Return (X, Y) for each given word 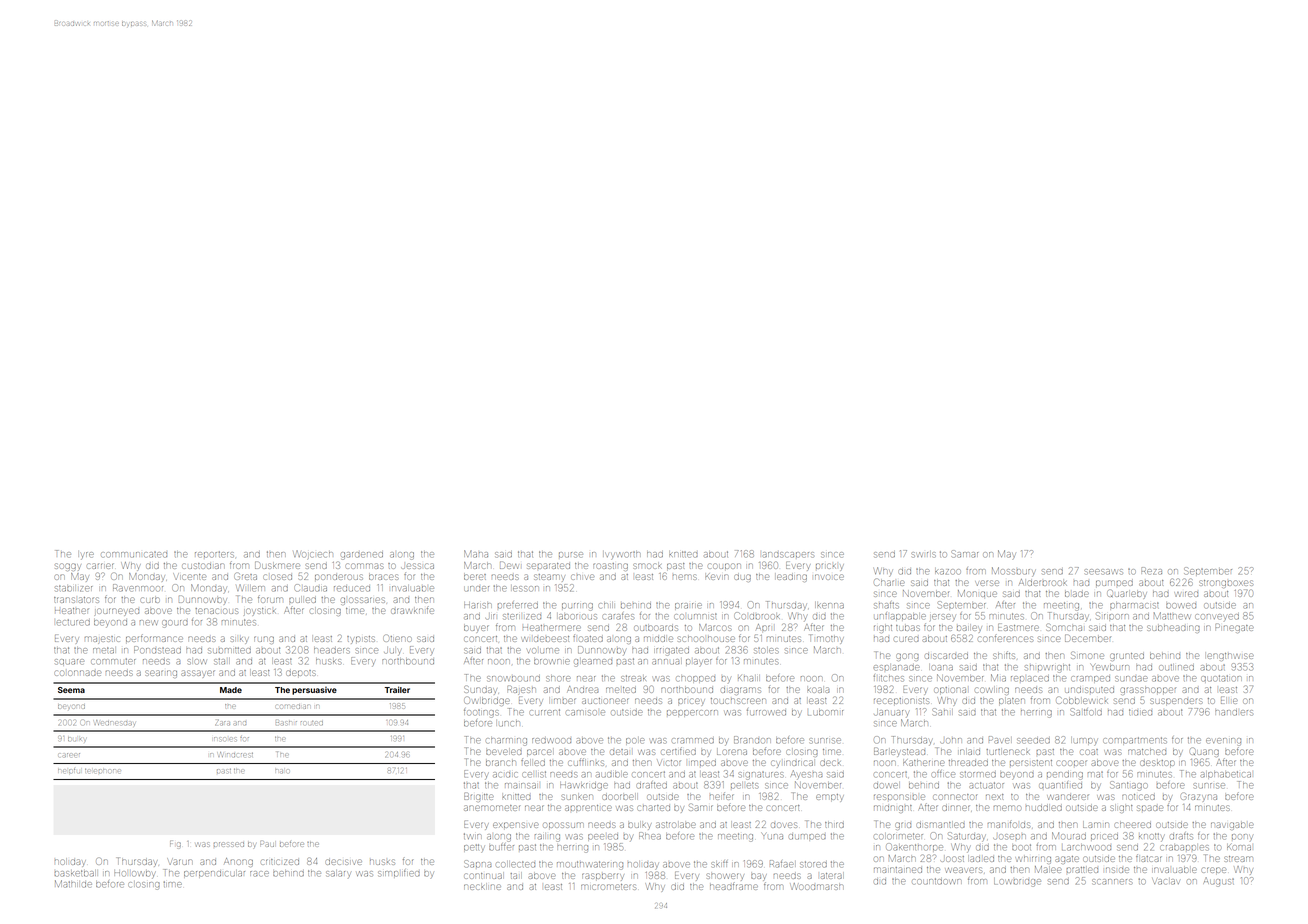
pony (1242, 837)
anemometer (492, 808)
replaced (1030, 679)
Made (231, 690)
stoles (766, 650)
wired (1187, 594)
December (1088, 638)
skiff (719, 864)
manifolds (1009, 825)
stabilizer (73, 588)
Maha (476, 554)
